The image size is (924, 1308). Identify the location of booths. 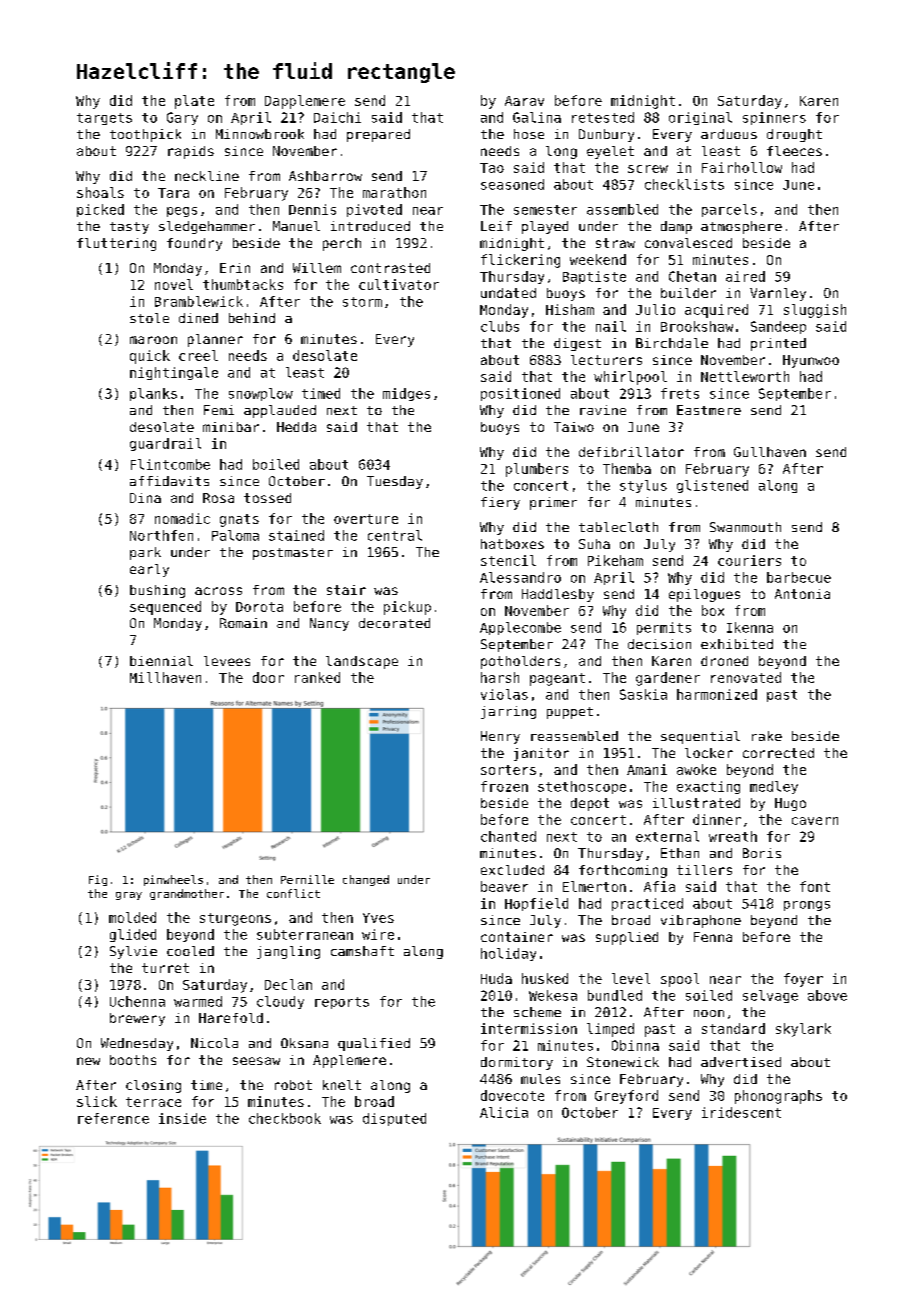
(133, 1060).
